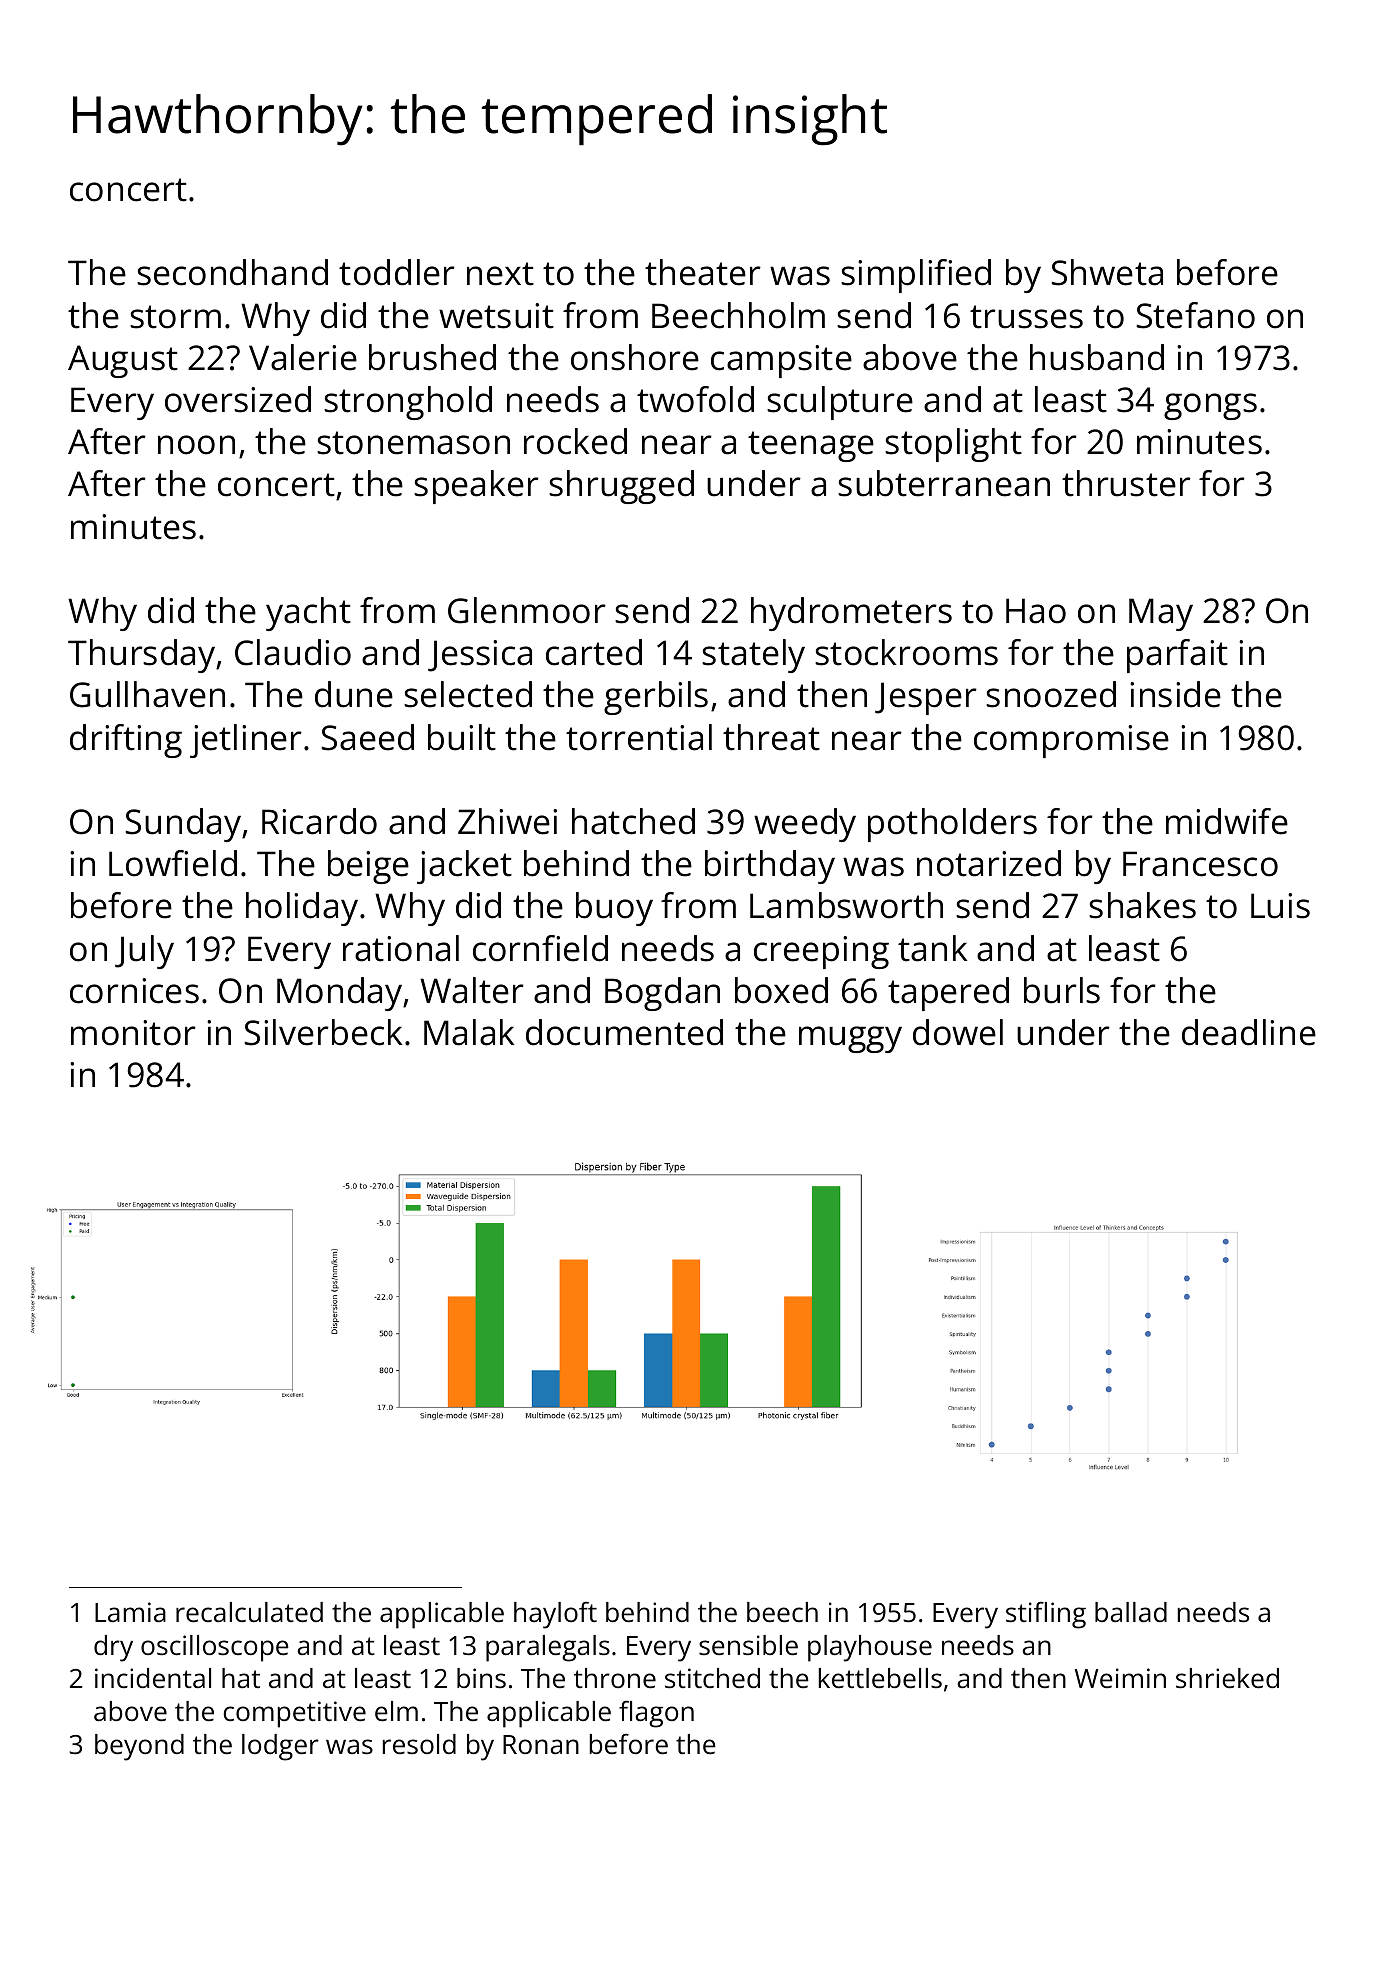 This image has width=1386, height=1969. What do you see at coordinates (232, 272) in the image?
I see `secondhand` at bounding box center [232, 272].
